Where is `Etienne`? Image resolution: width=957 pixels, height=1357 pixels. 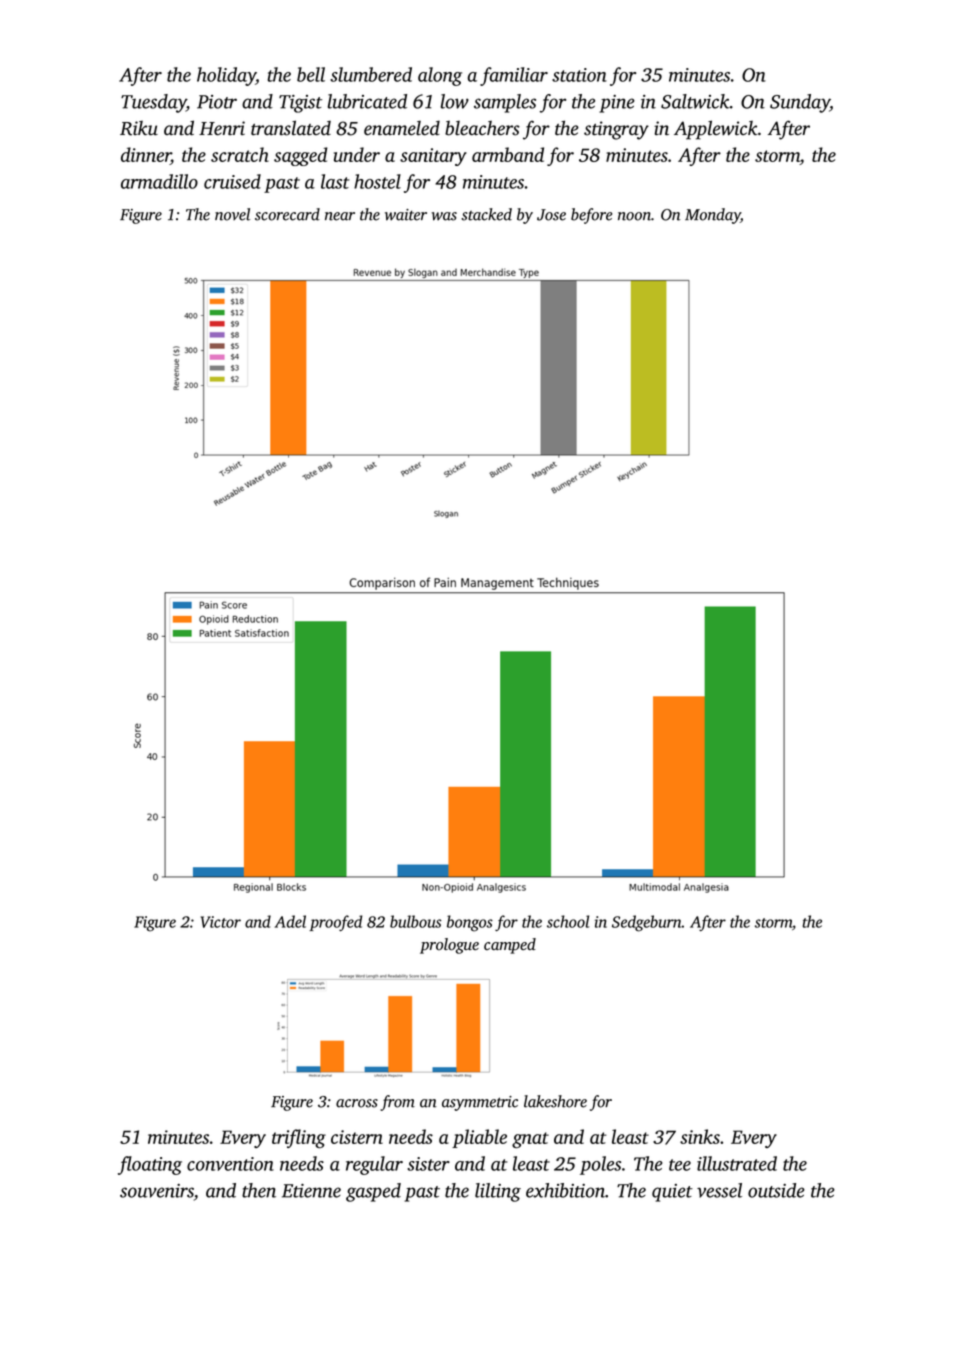
Etienne is located at coordinates (311, 1191).
